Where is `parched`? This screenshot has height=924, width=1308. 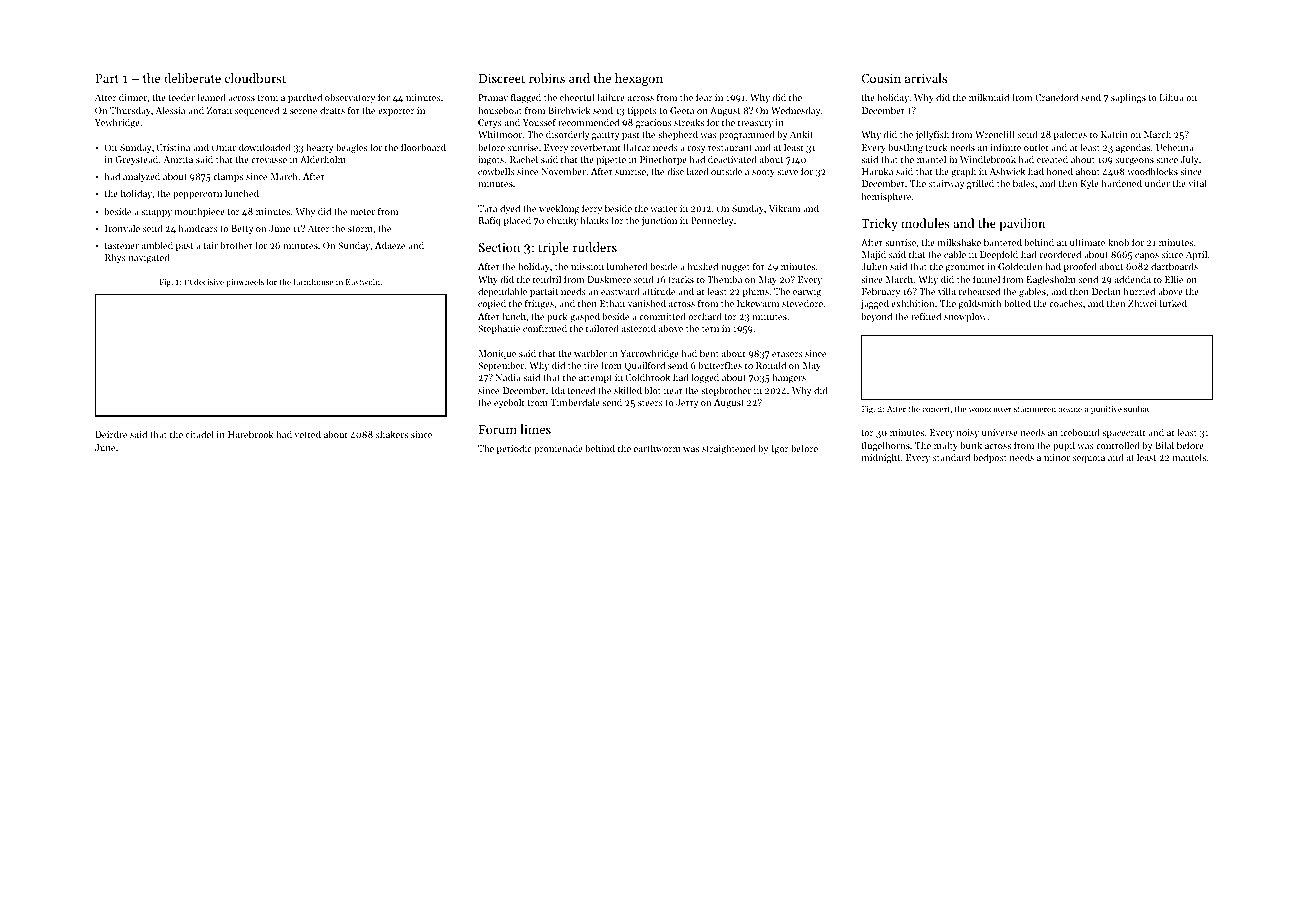 parched is located at coordinates (305, 98).
